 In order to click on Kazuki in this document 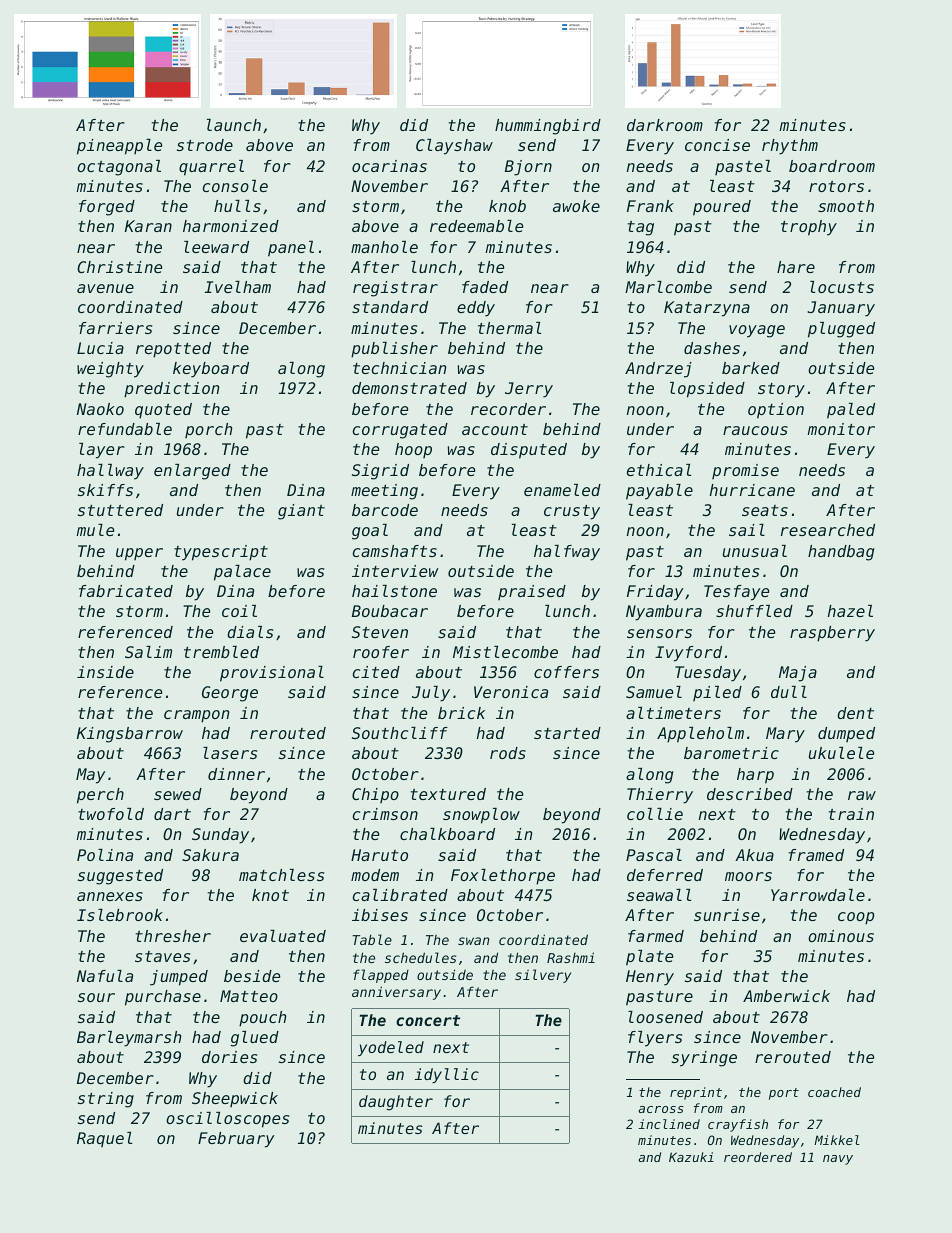, I will do `click(691, 1157)`.
